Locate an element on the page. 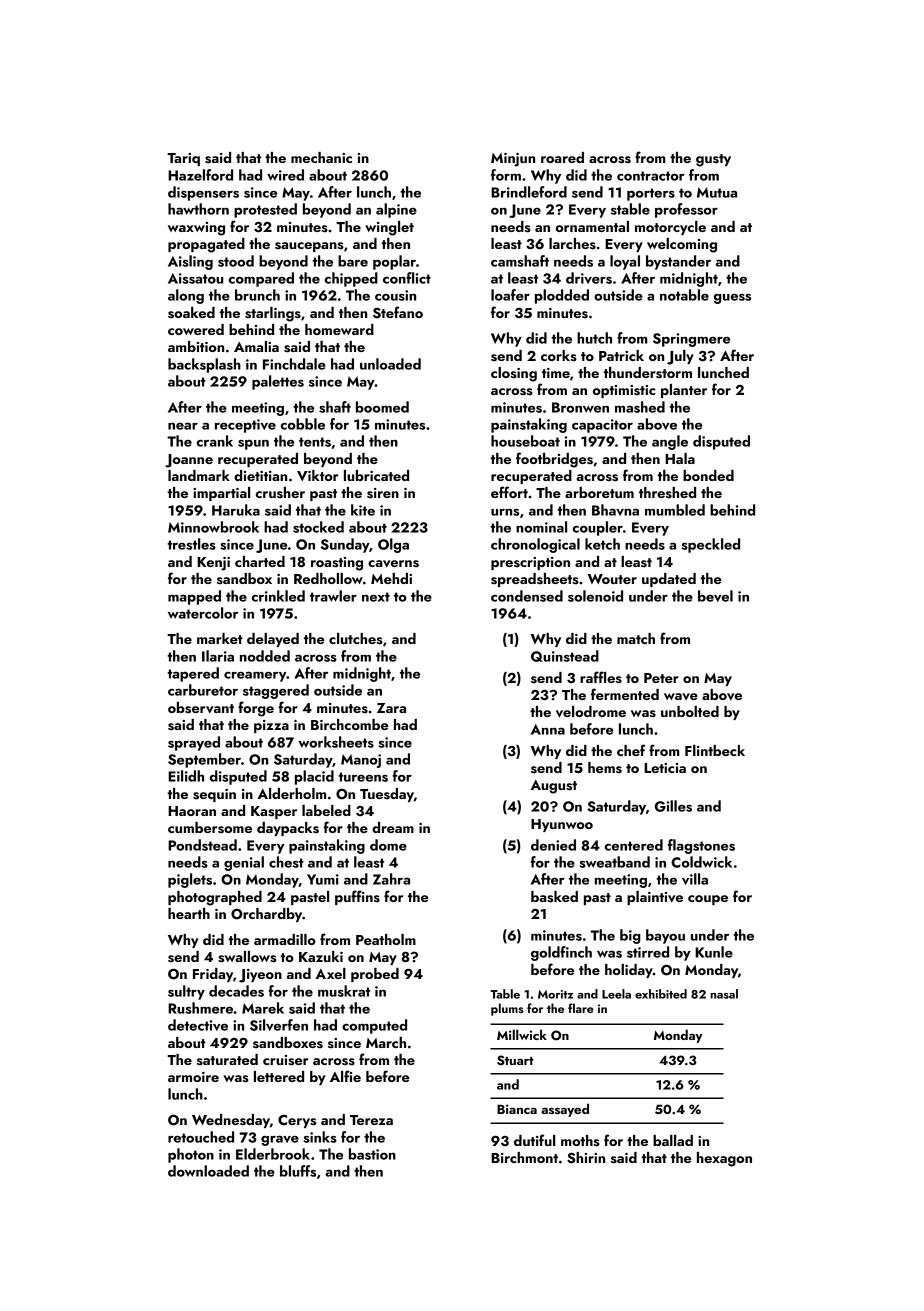  nominal is located at coordinates (541, 527).
